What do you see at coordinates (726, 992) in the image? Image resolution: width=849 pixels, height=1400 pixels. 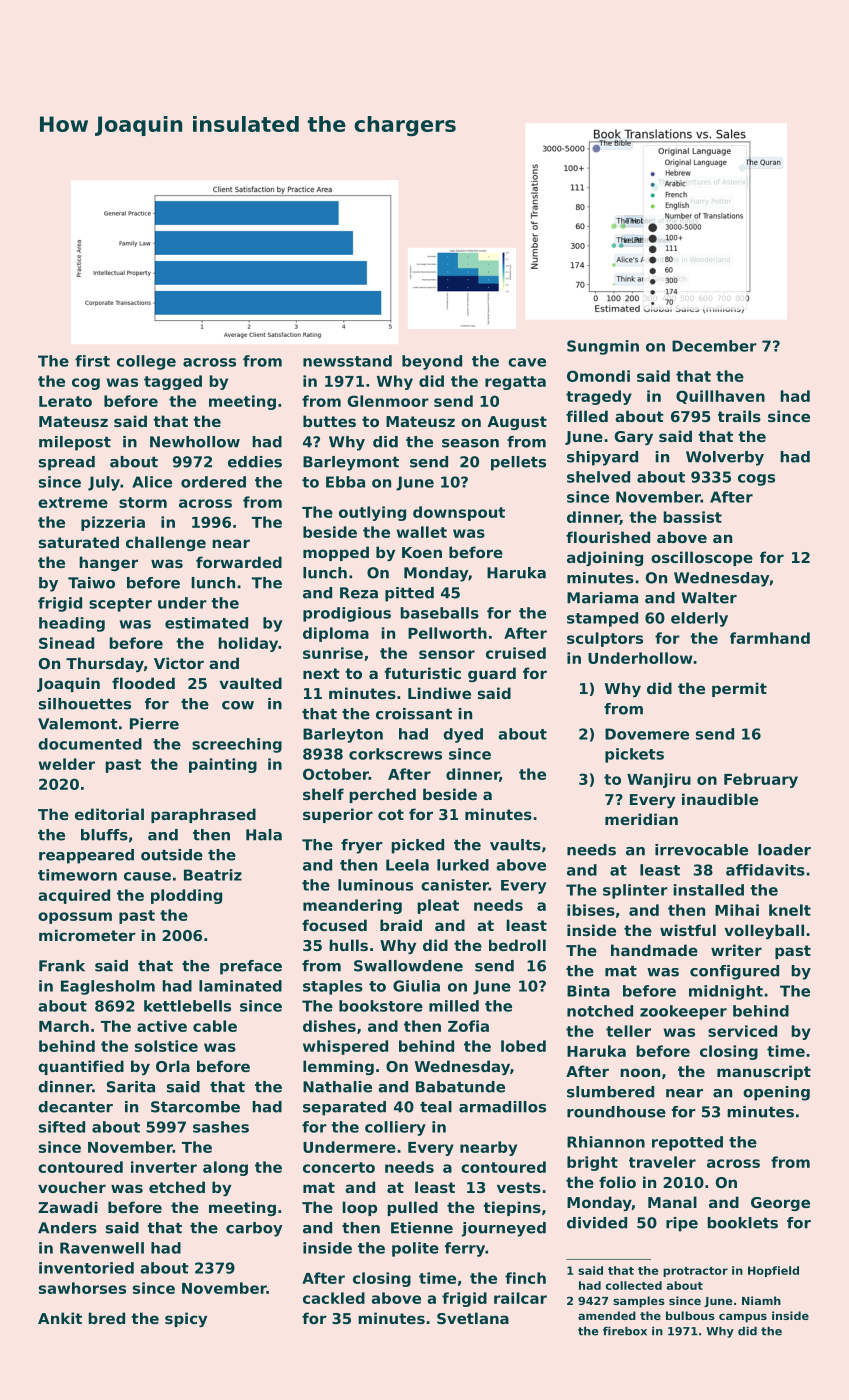 I see `midnight` at bounding box center [726, 992].
